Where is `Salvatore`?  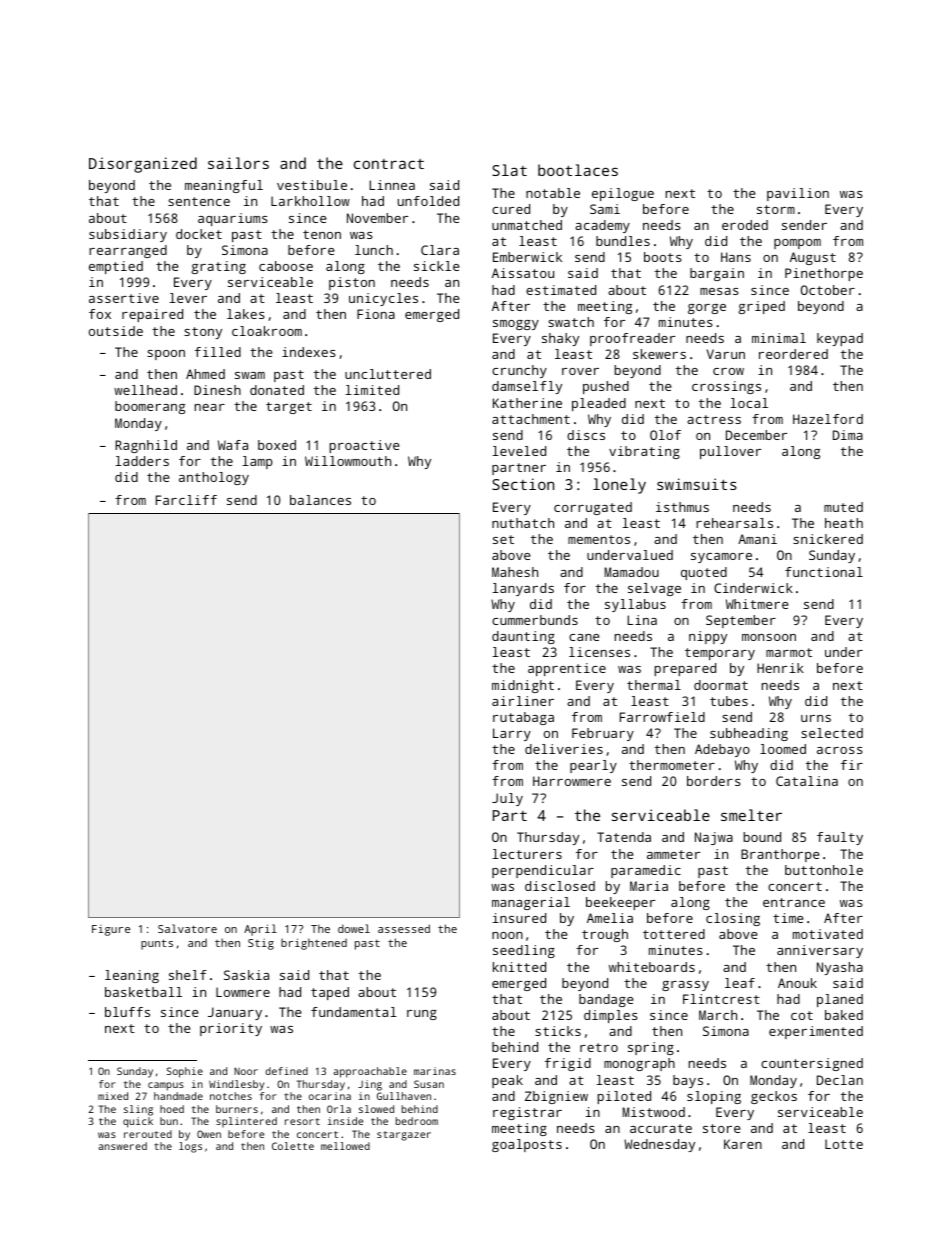 Salvatore is located at coordinates (187, 928).
